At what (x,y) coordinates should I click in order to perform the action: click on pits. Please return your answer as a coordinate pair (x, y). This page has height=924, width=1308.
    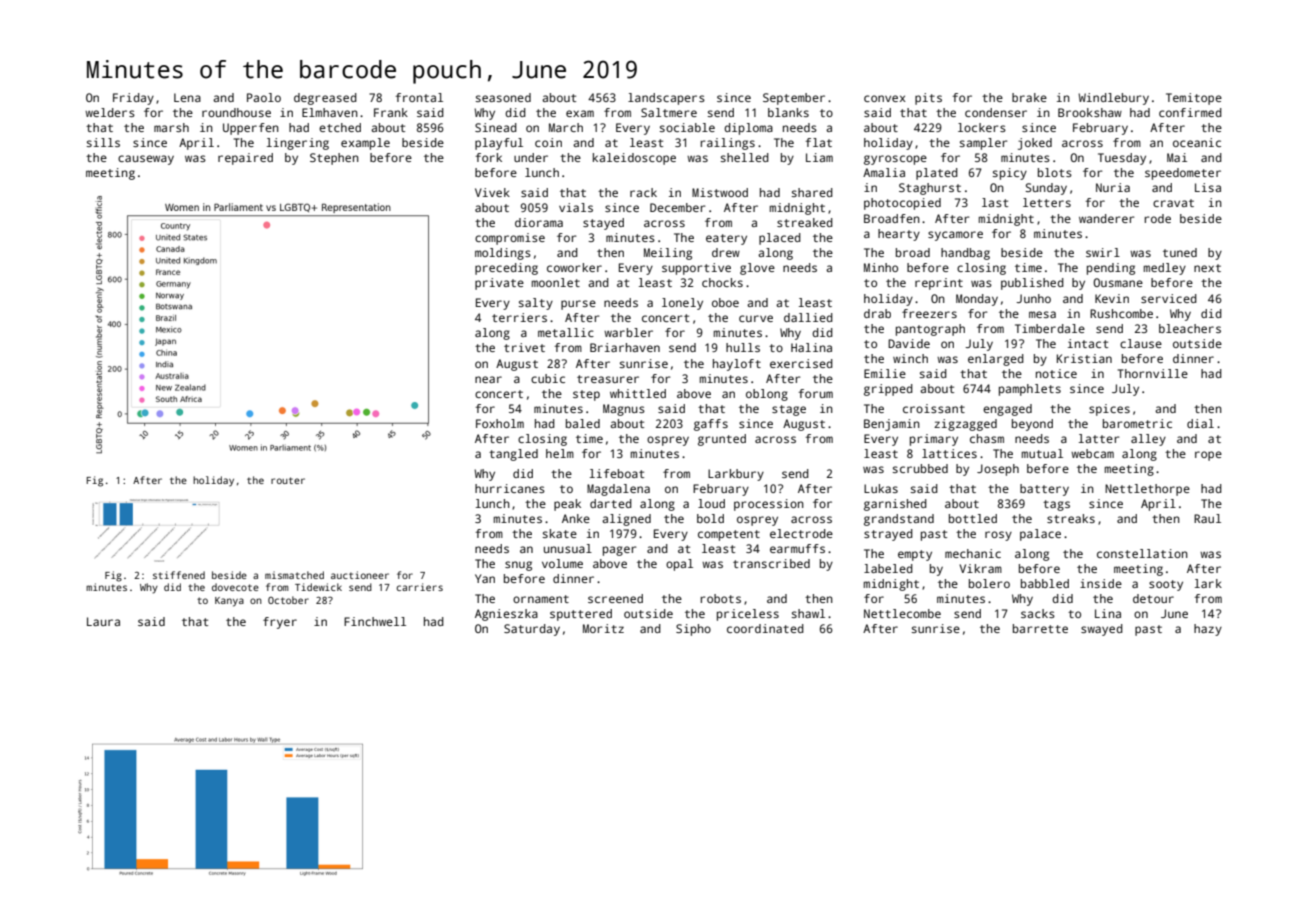
    Looking at the image, I should click on (928, 99).
